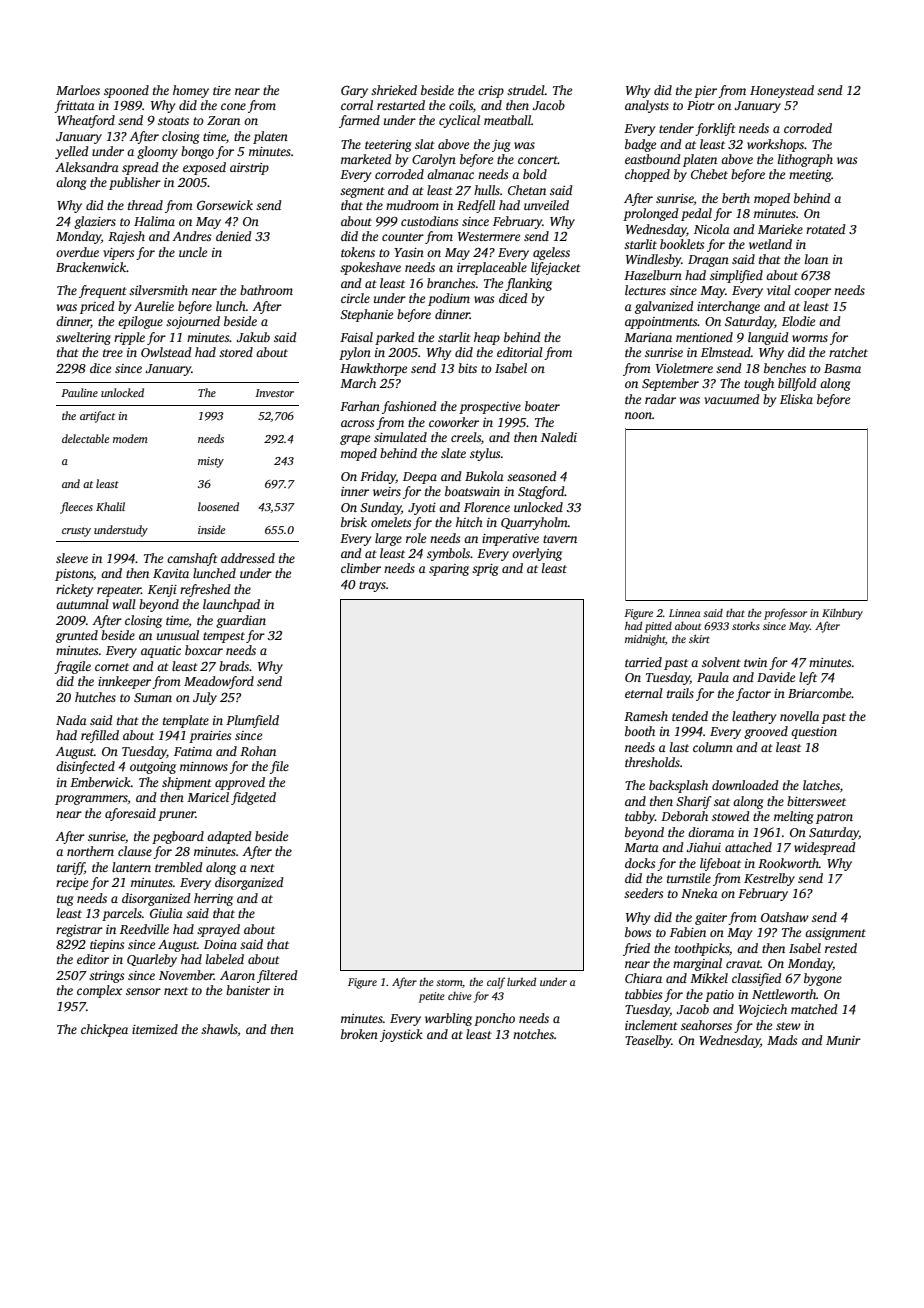  What do you see at coordinates (225, 205) in the screenshot?
I see `Gorsewick` at bounding box center [225, 205].
